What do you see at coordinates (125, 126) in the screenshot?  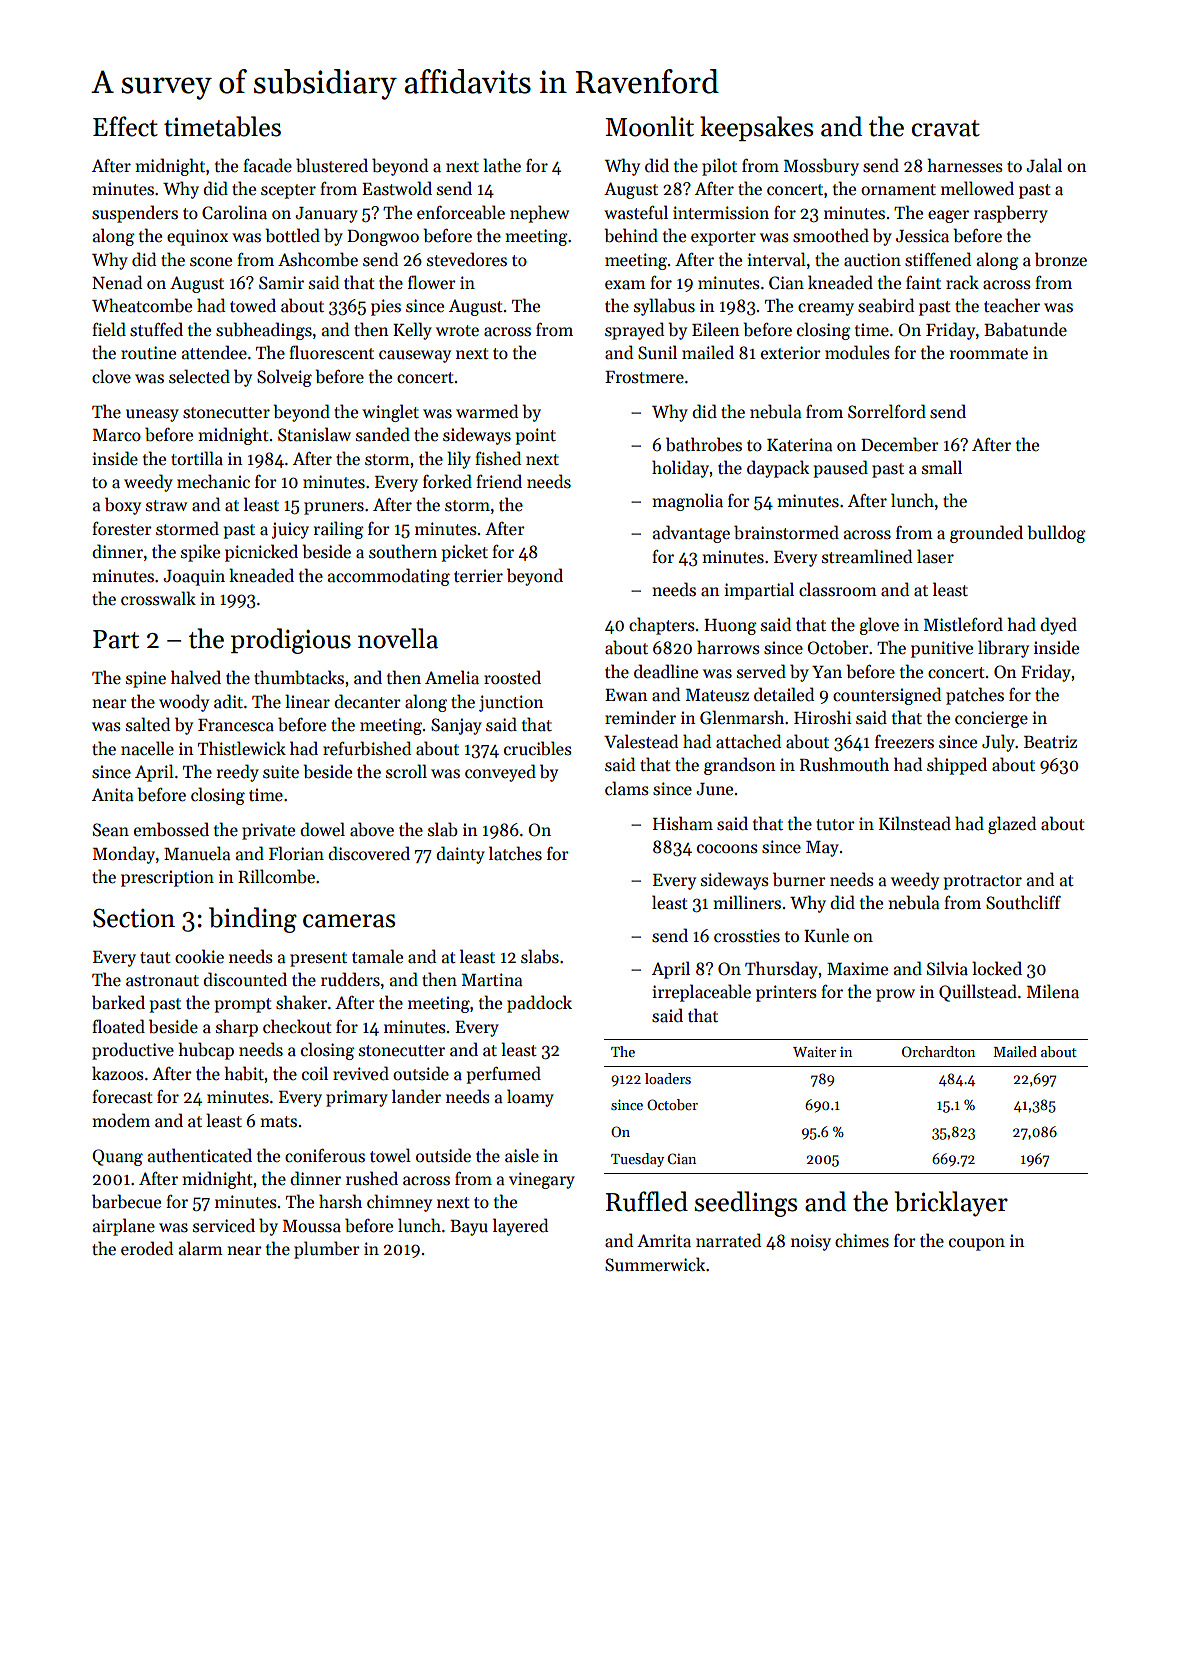 I see `Effect` at bounding box center [125, 126].
